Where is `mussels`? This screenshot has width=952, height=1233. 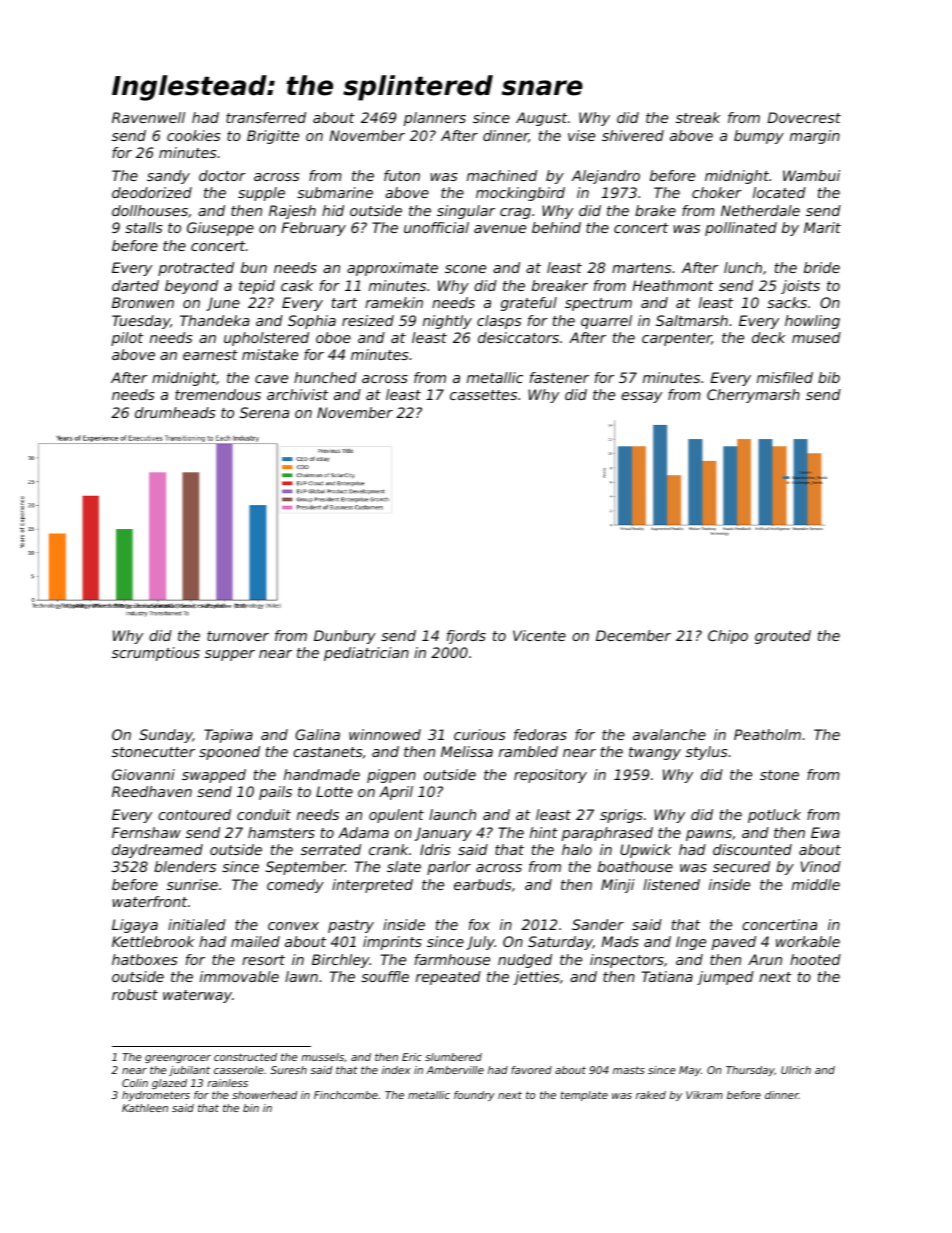 mussels is located at coordinates (322, 1057).
